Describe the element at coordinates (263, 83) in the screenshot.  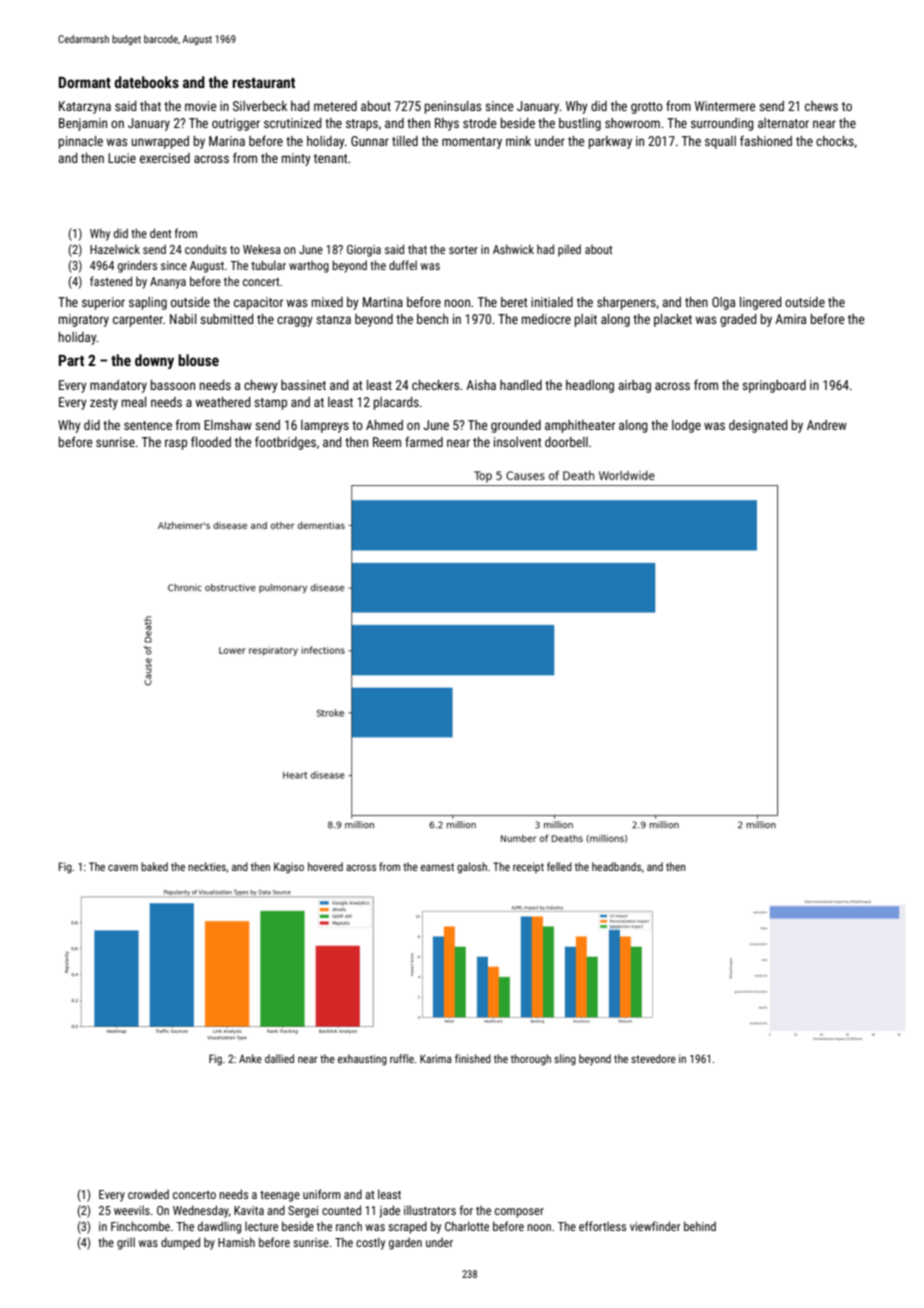
I see `restaurant` at that location.
